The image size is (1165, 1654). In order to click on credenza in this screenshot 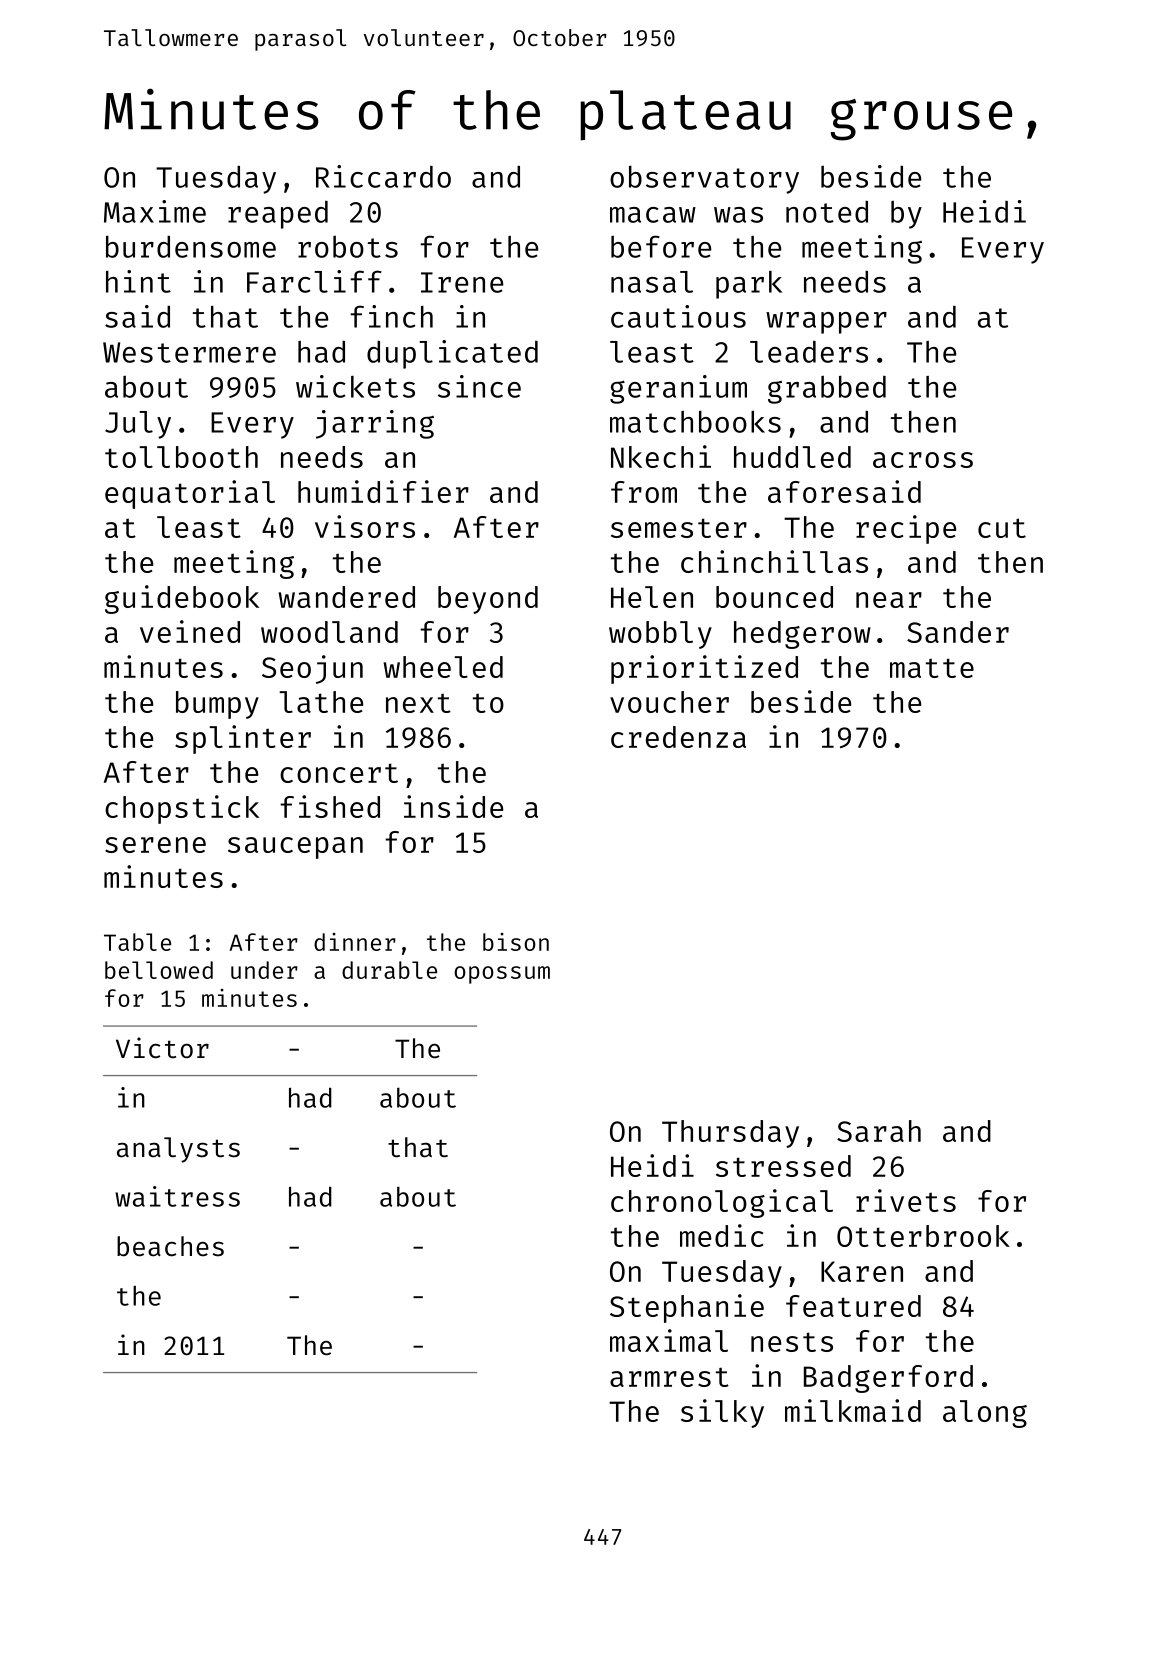, I will do `click(678, 737)`.
